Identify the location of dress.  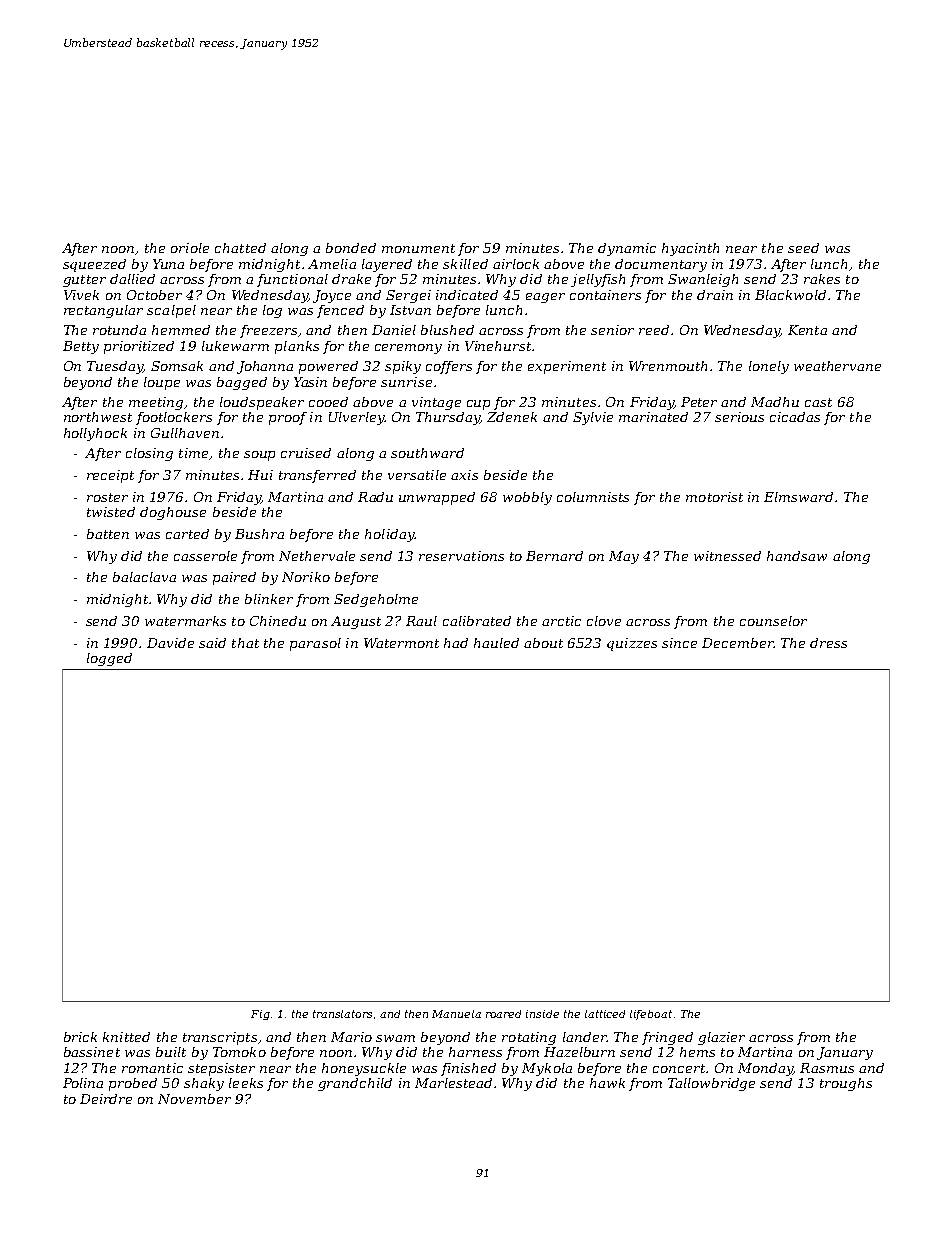
(828, 643).
